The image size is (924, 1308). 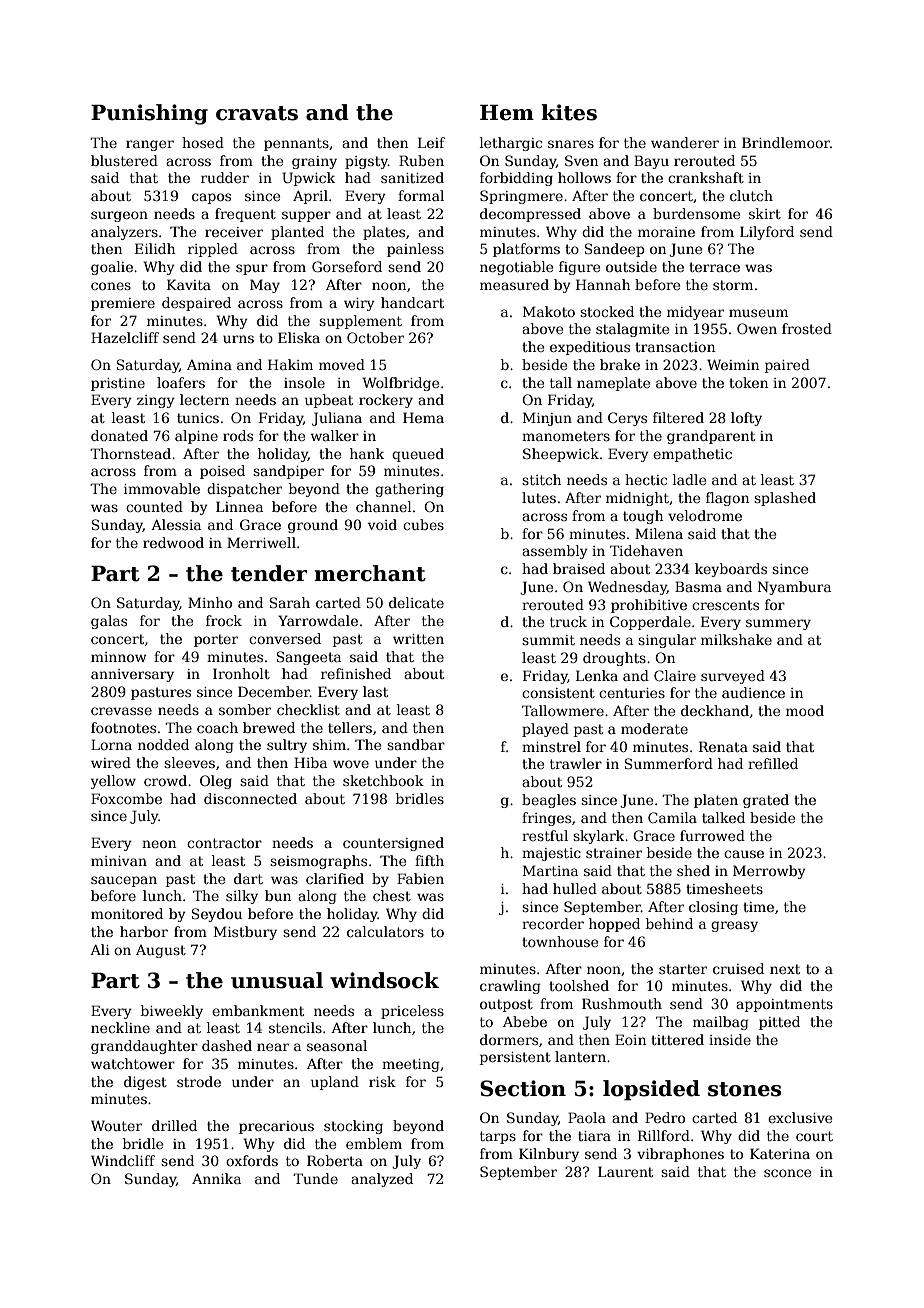 I want to click on hectic, so click(x=646, y=479).
